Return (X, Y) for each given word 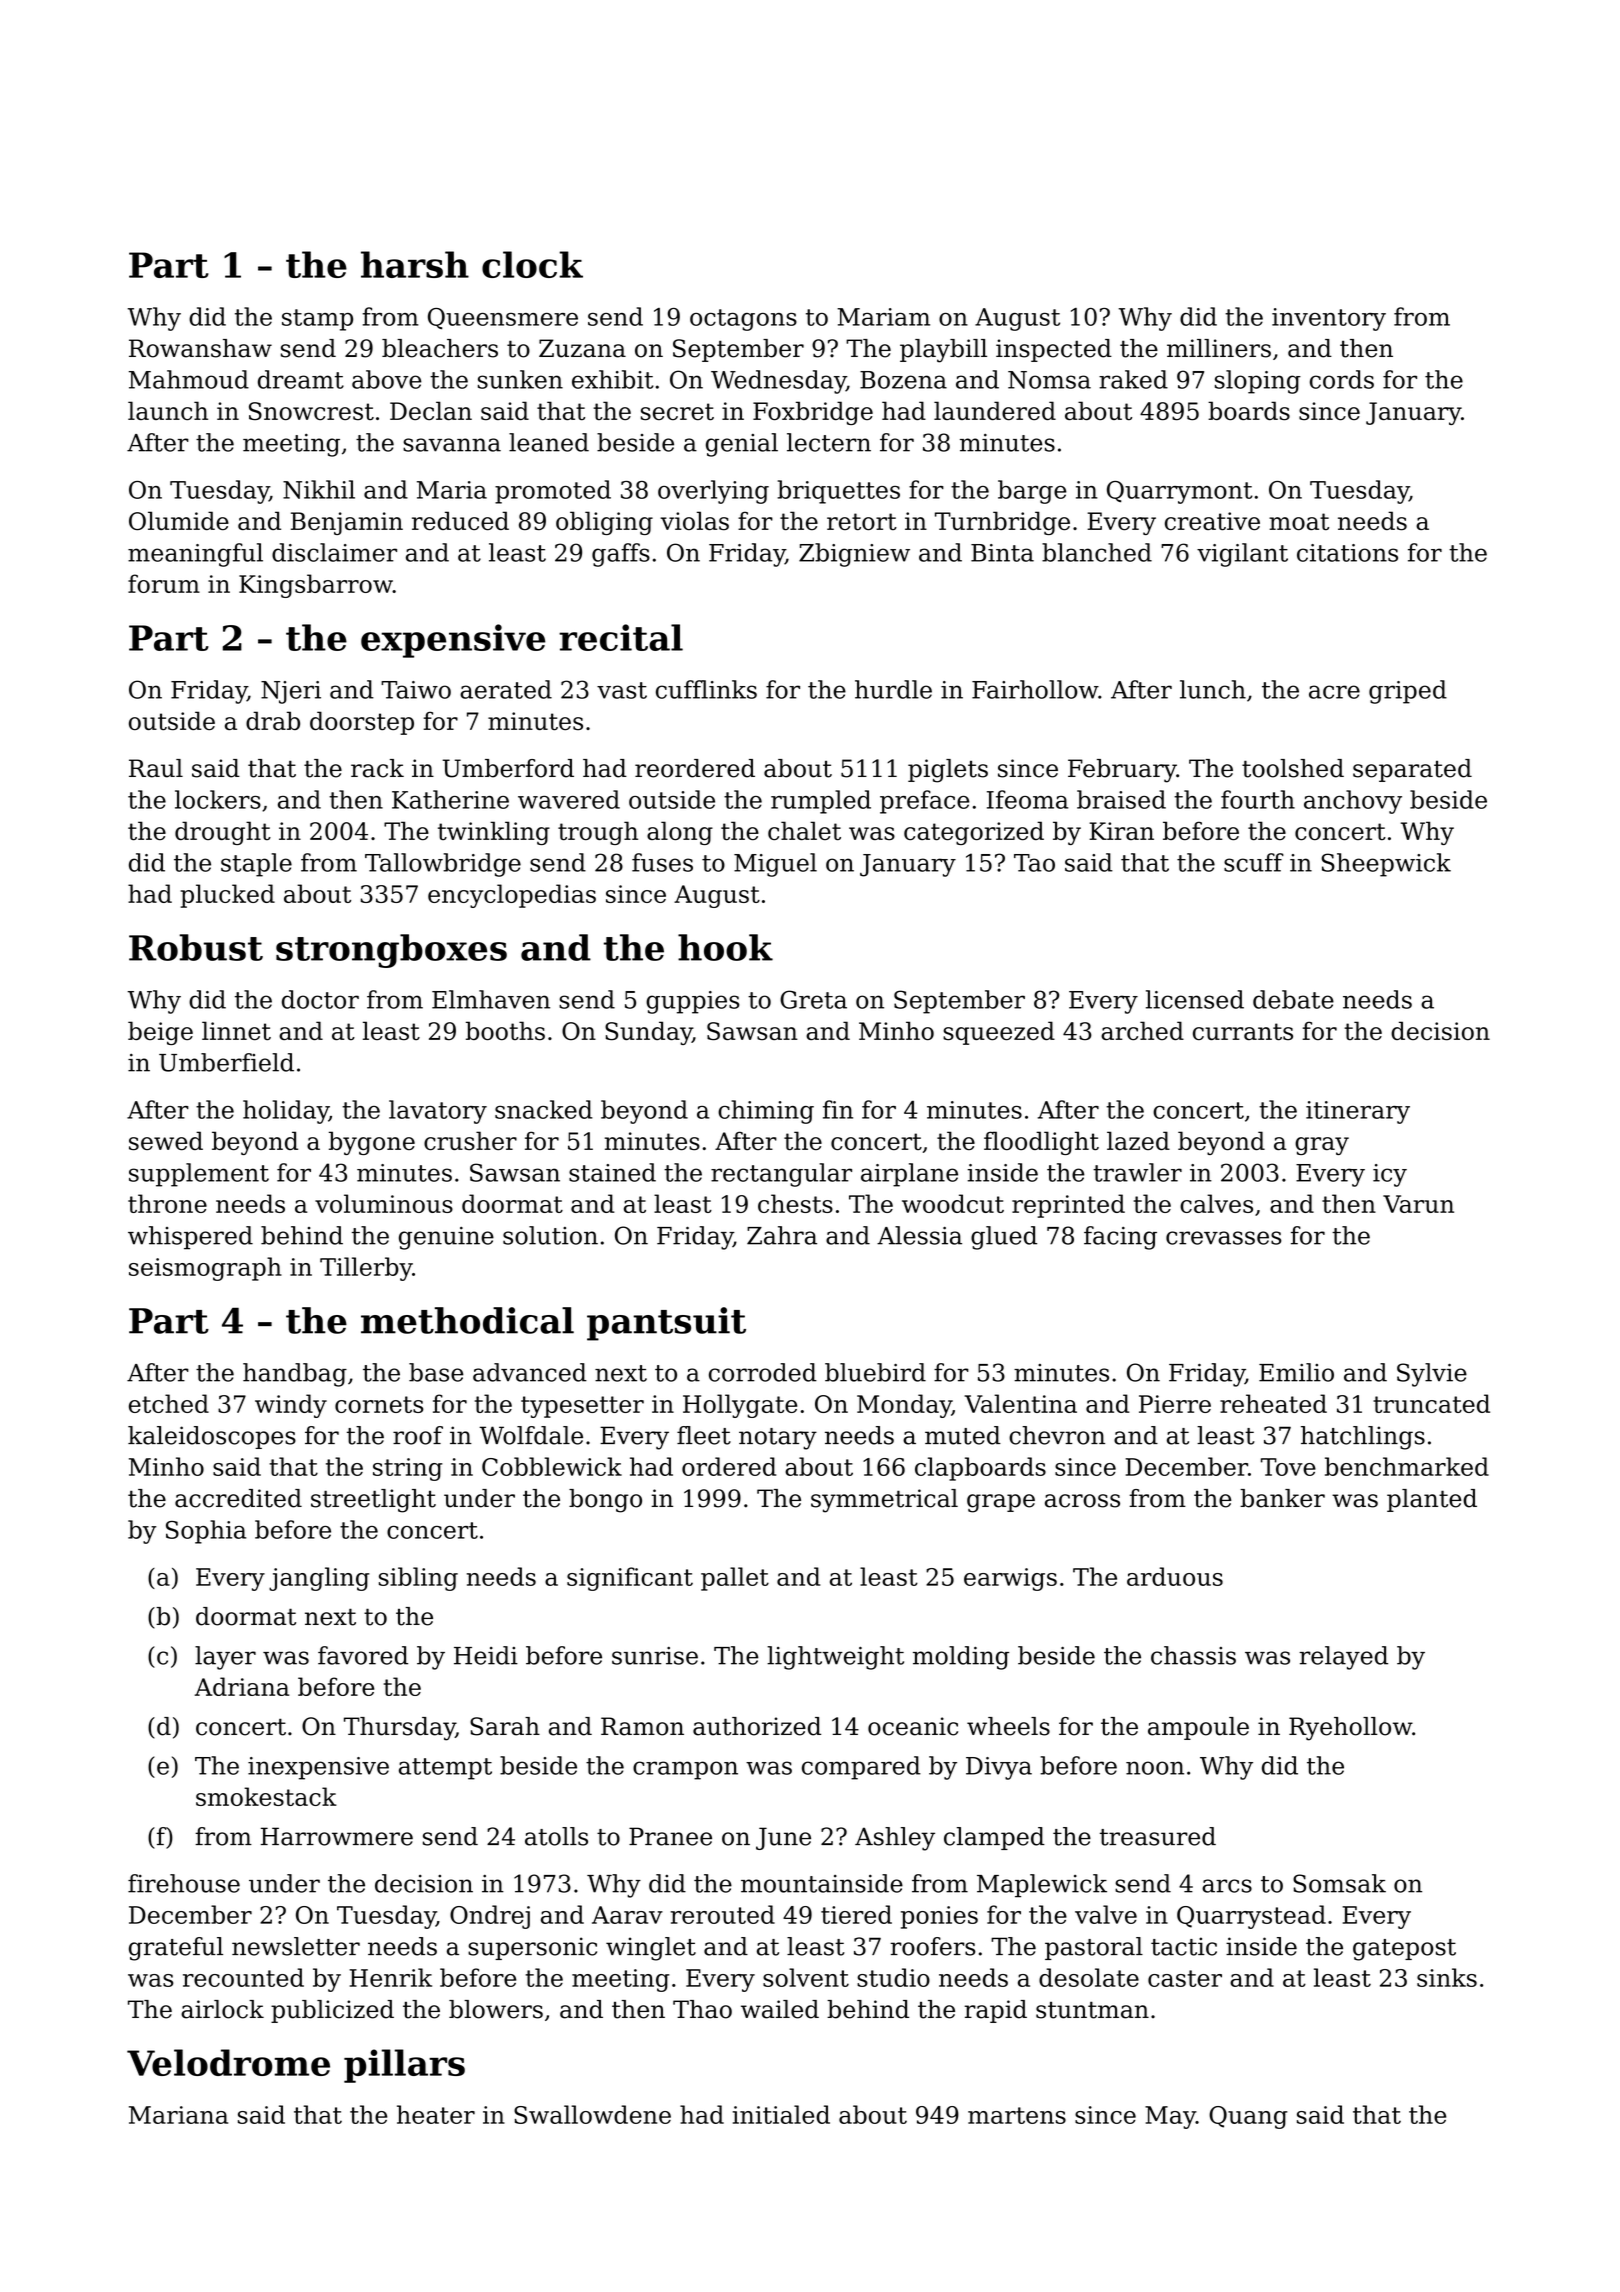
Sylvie (1432, 1375)
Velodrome (228, 2062)
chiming (766, 1112)
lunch (1213, 689)
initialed (781, 2114)
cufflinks (706, 689)
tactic (1184, 1946)
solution (550, 1235)
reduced (460, 521)
